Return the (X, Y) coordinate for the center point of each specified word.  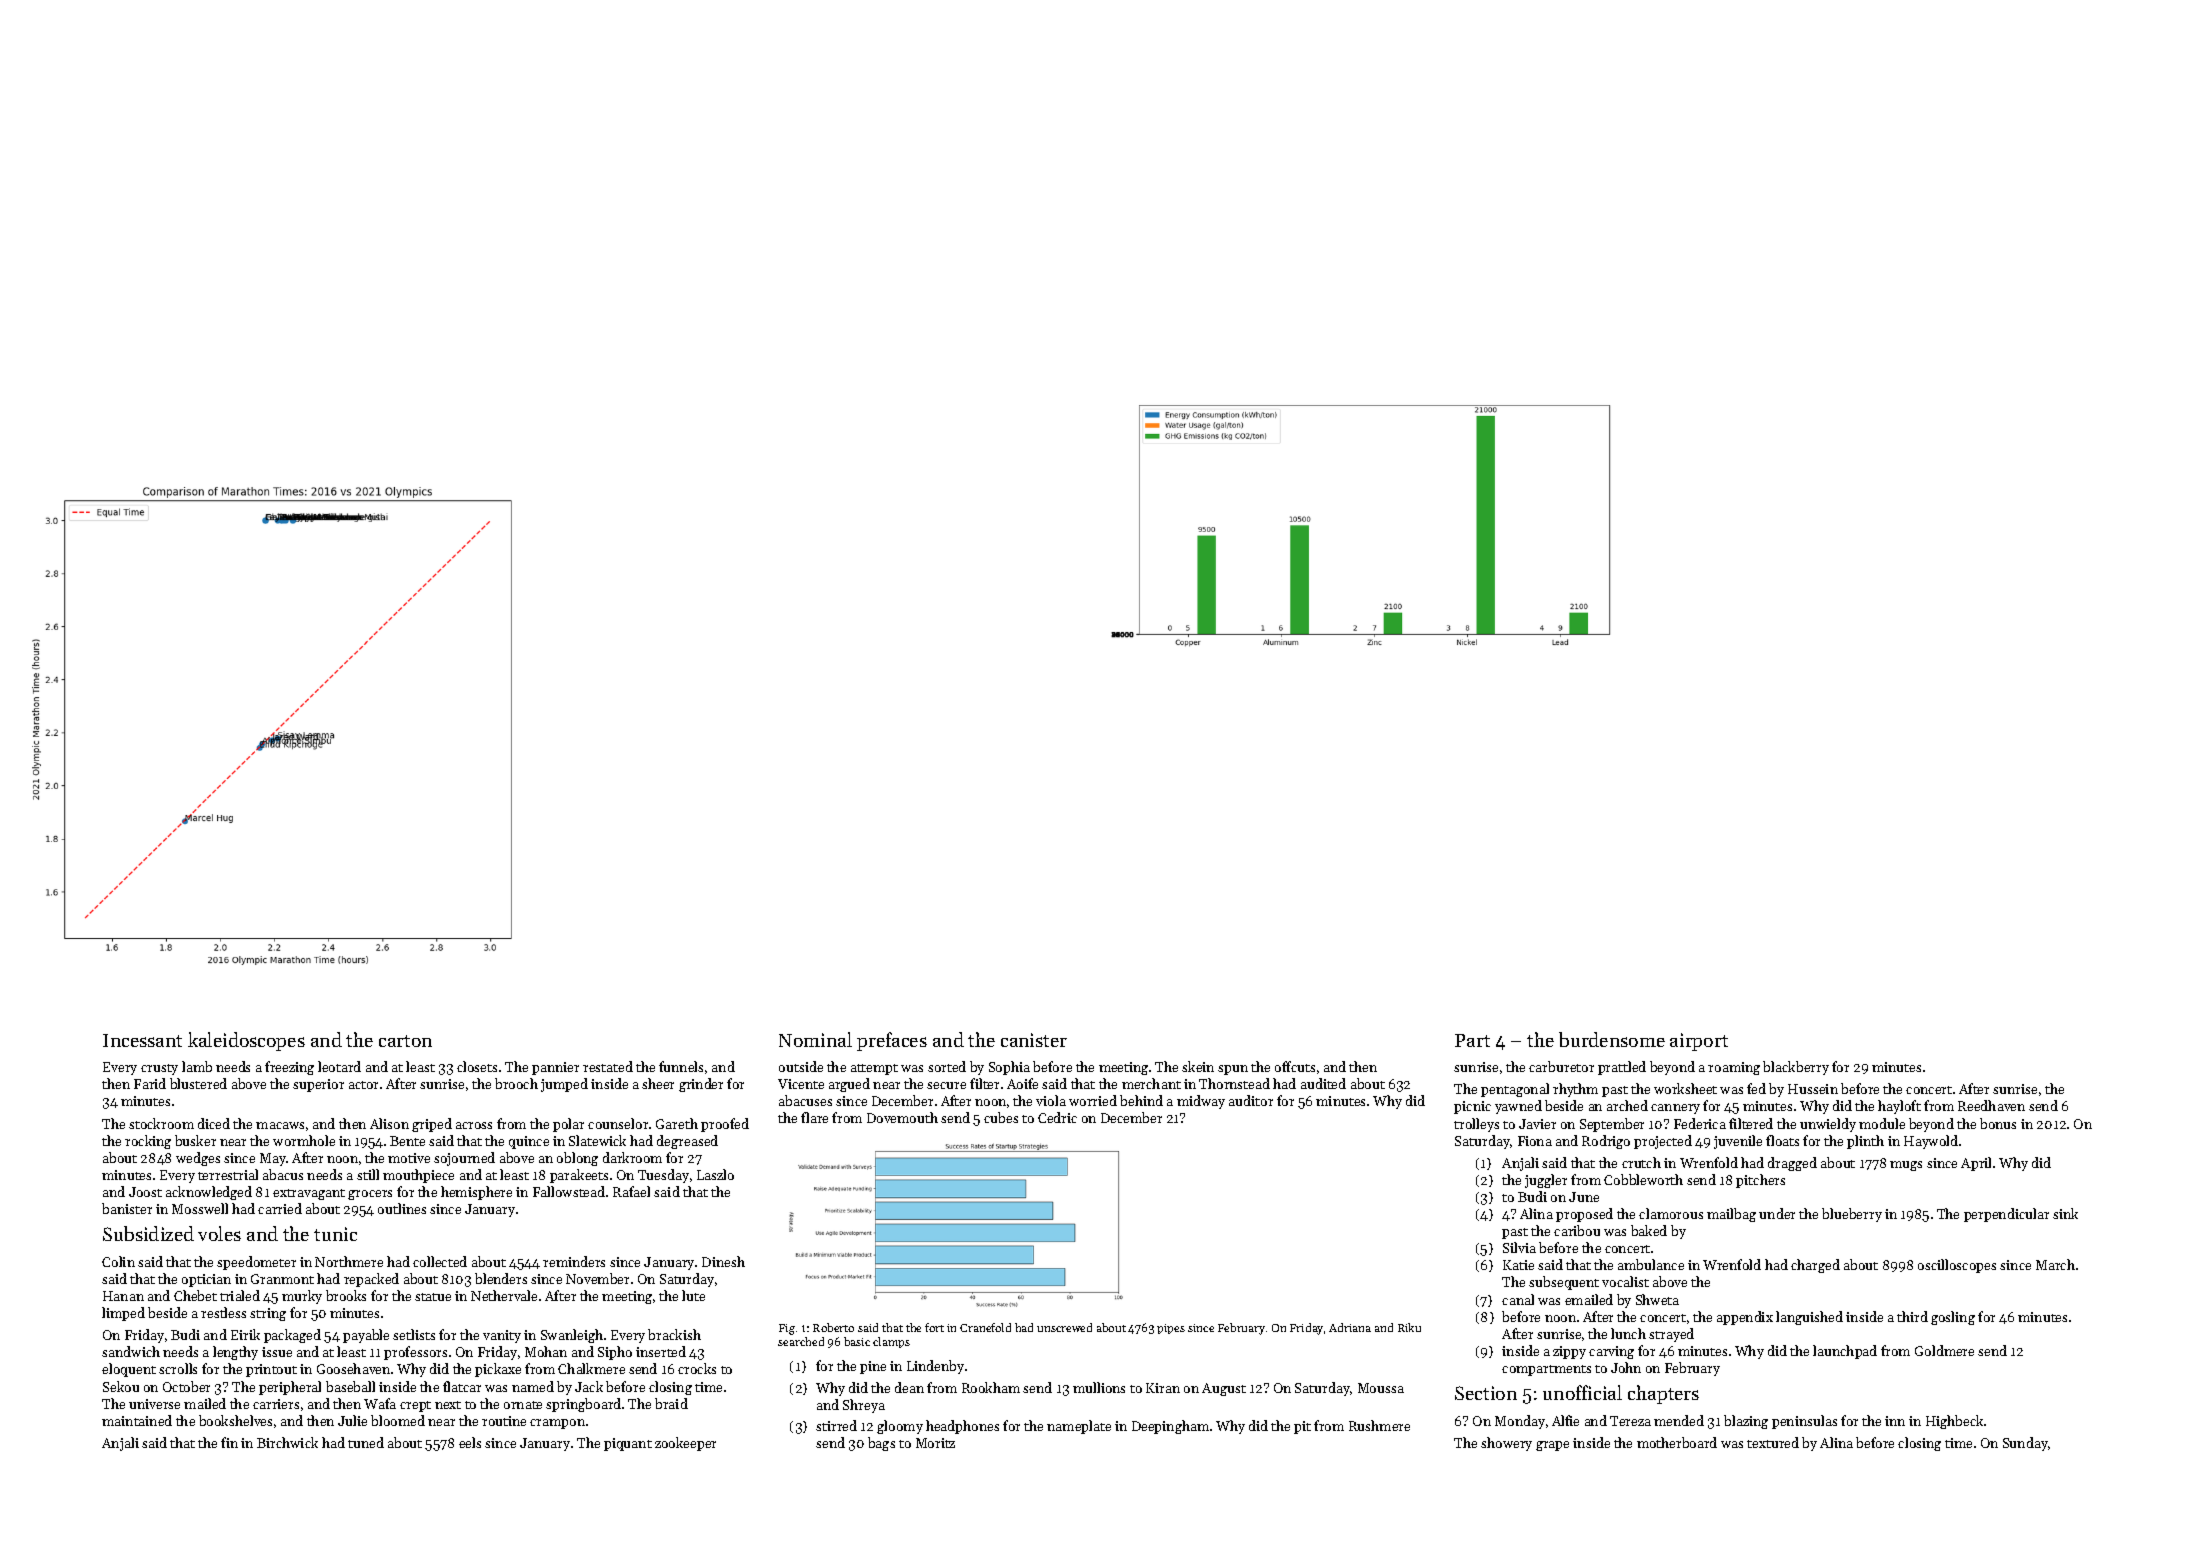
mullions (1099, 1387)
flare (814, 1117)
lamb (197, 1066)
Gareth (677, 1123)
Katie (1518, 1265)
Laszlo (715, 1174)
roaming (1734, 1068)
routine (504, 1421)
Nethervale (504, 1295)
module (1882, 1123)
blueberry (1852, 1215)
